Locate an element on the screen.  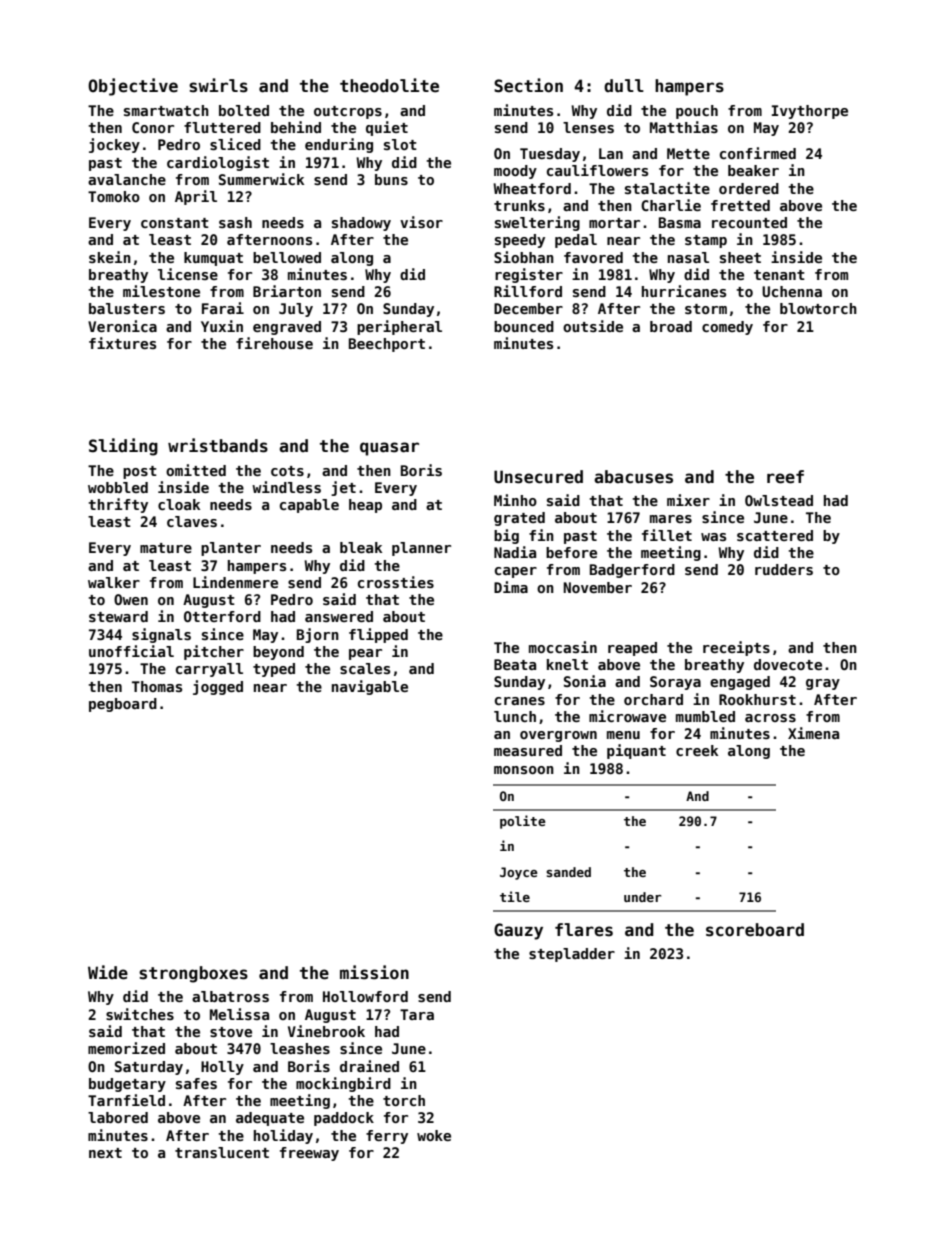
engraved is located at coordinates (287, 328).
